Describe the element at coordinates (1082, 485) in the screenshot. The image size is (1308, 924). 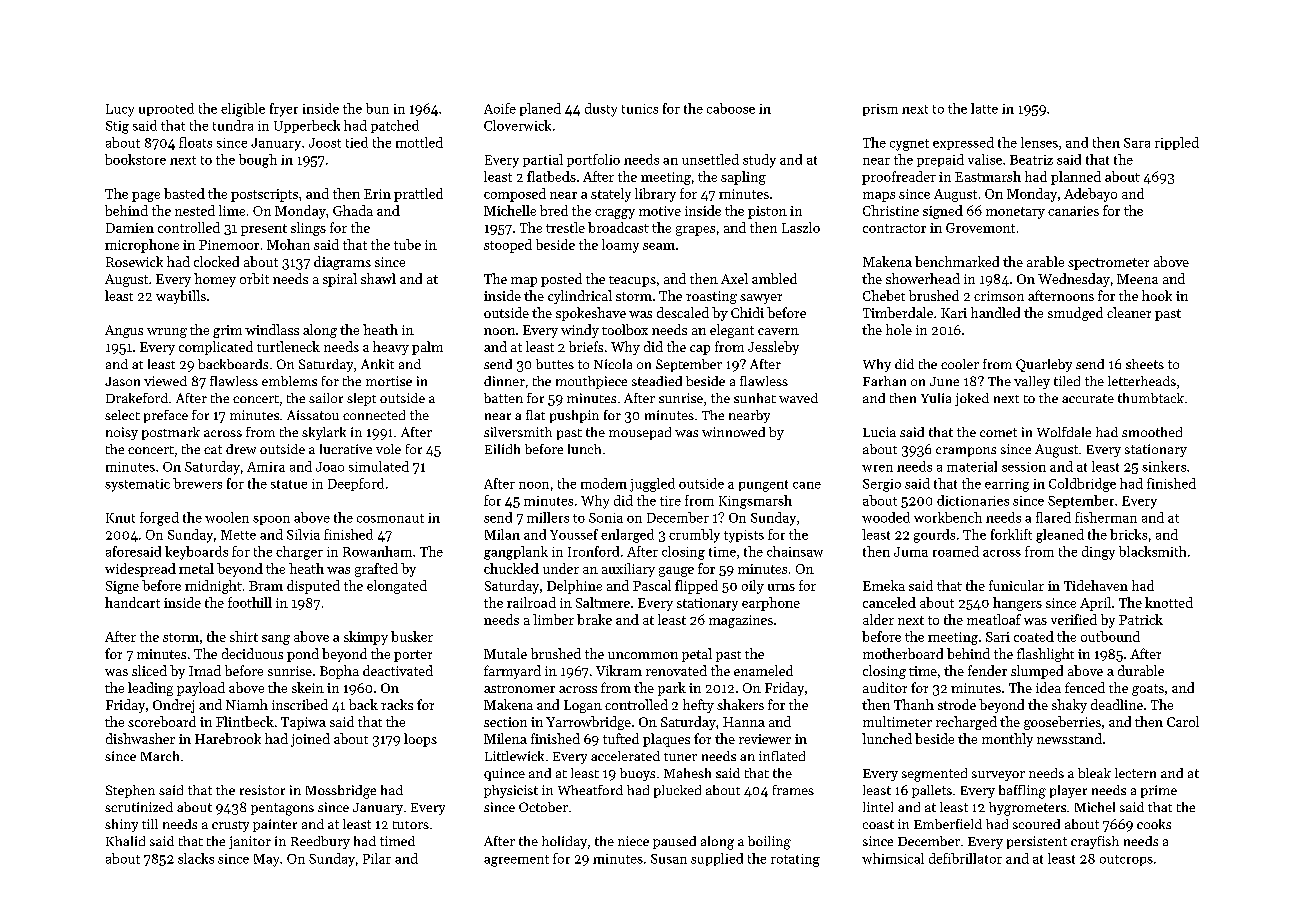
I see `Coldbridge` at that location.
